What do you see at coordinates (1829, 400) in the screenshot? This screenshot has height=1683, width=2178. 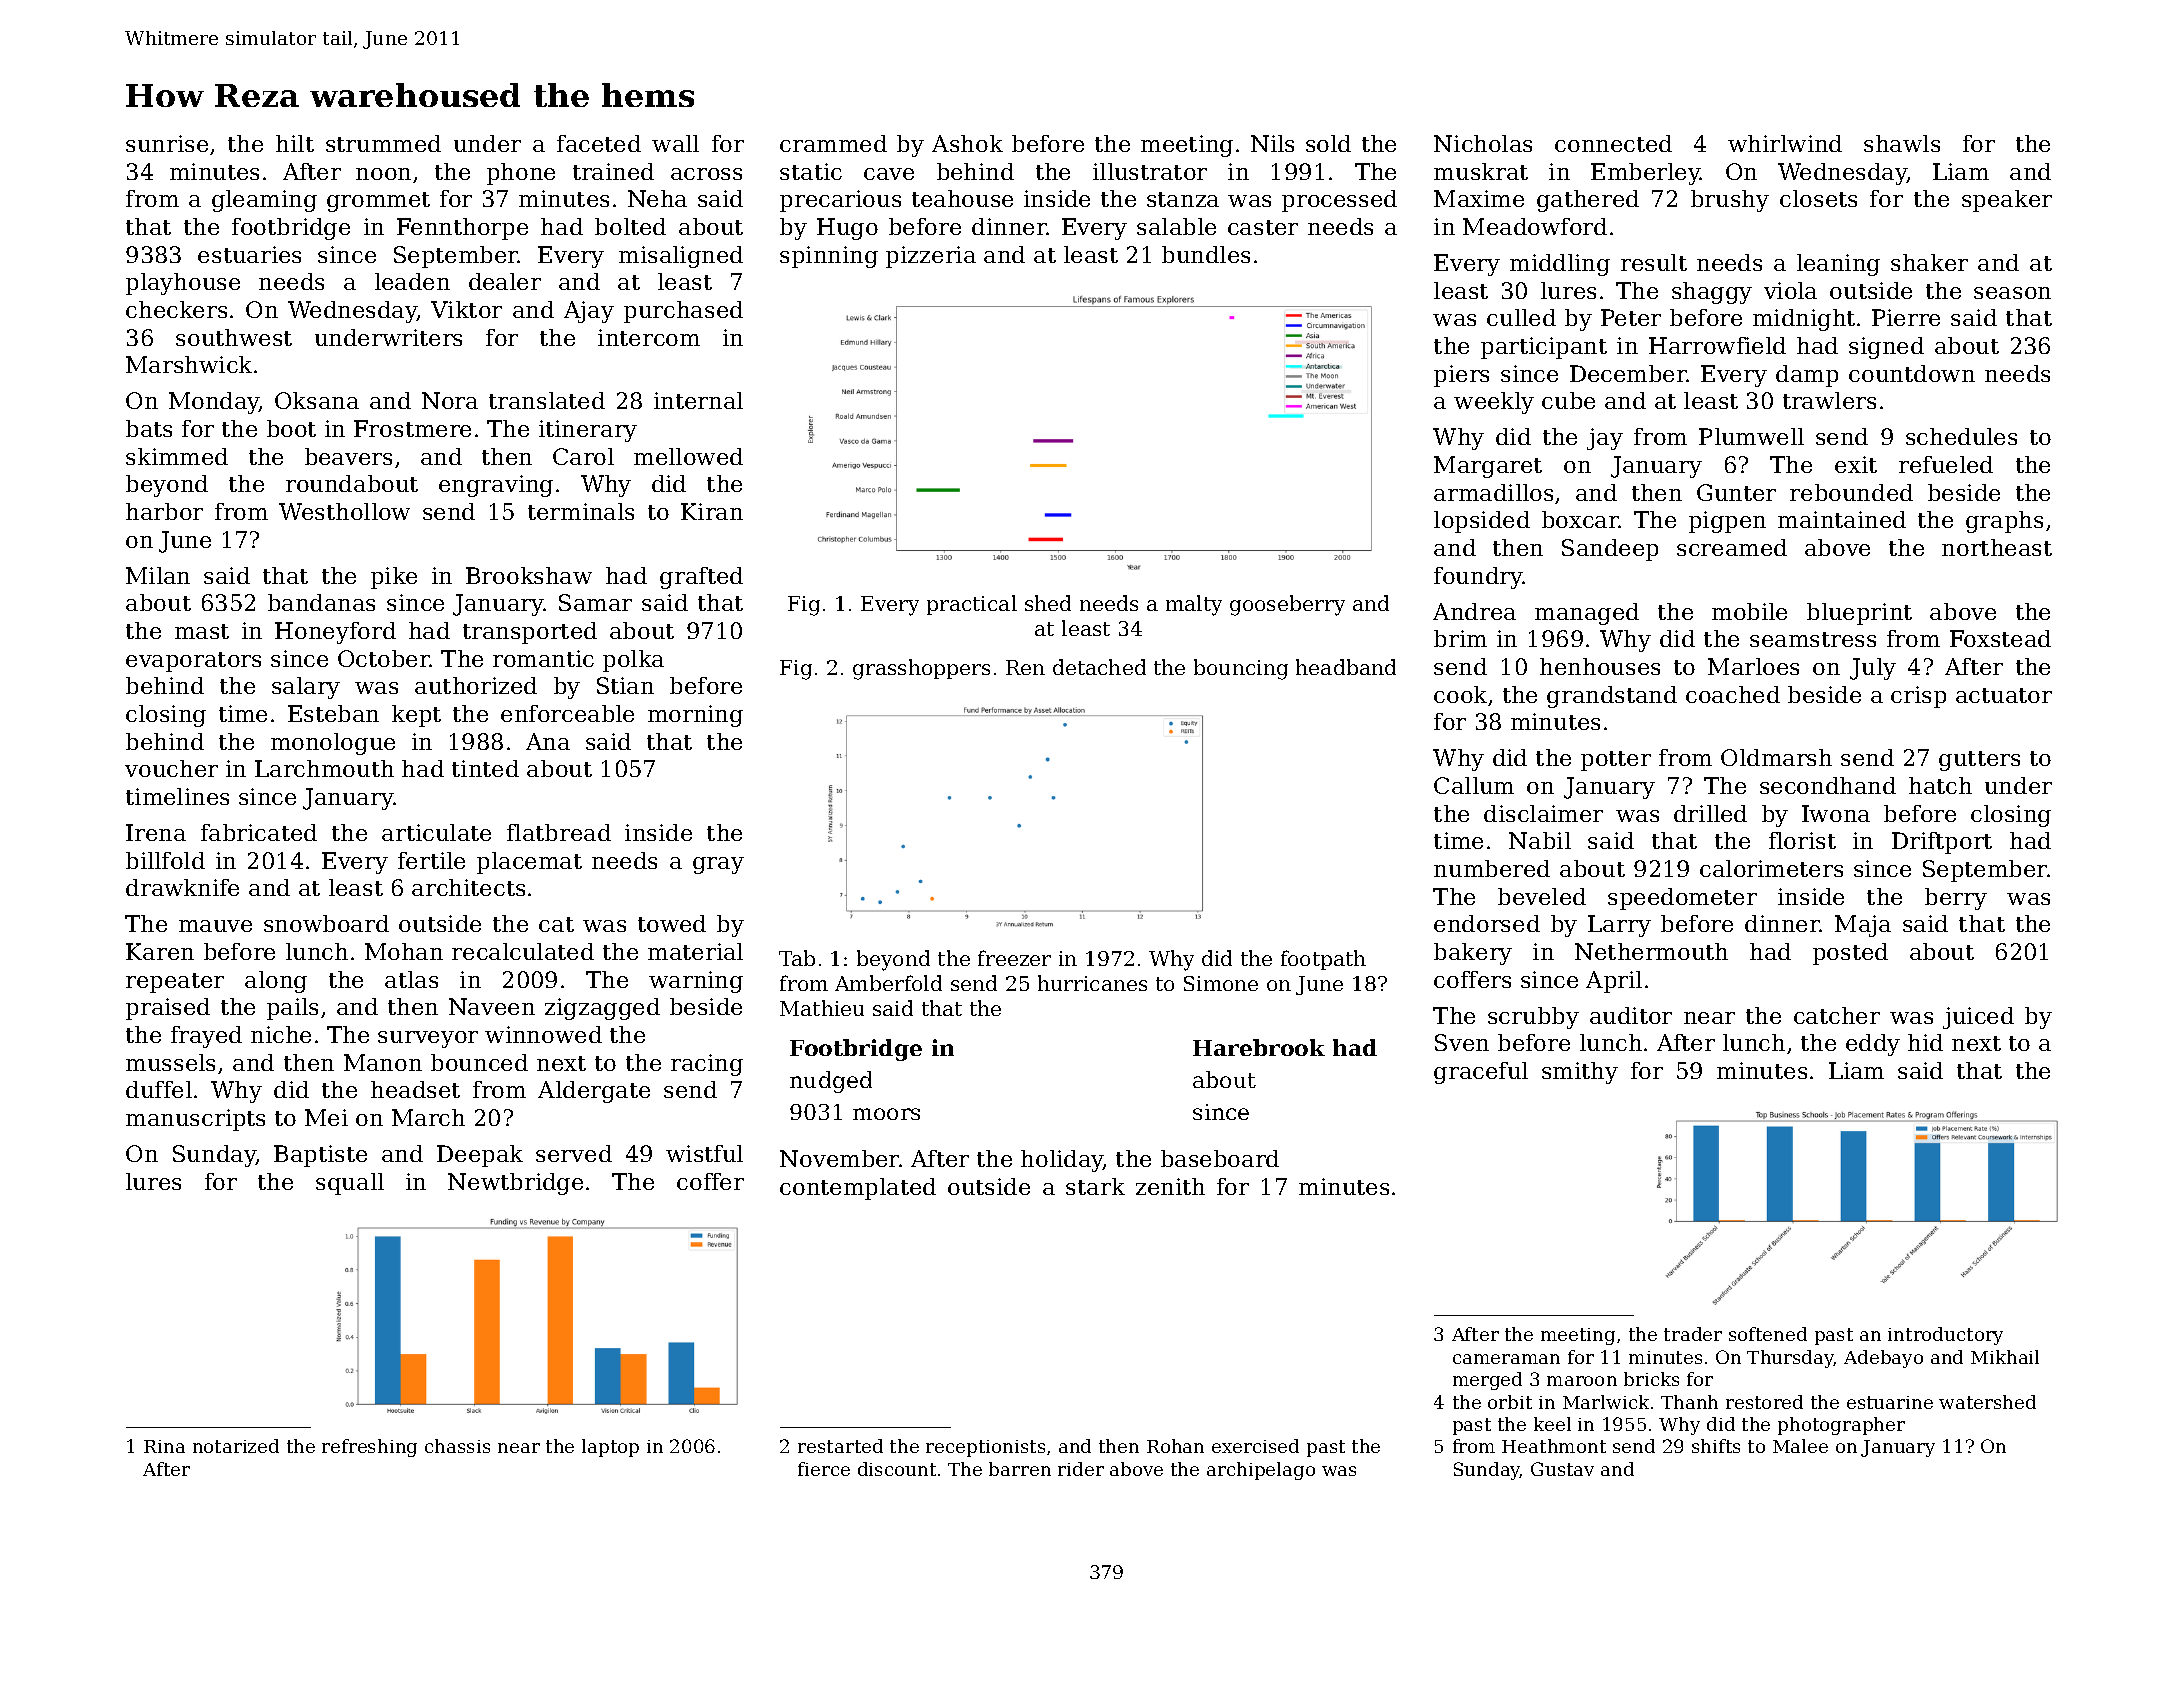 I see `trawlers` at bounding box center [1829, 400].
